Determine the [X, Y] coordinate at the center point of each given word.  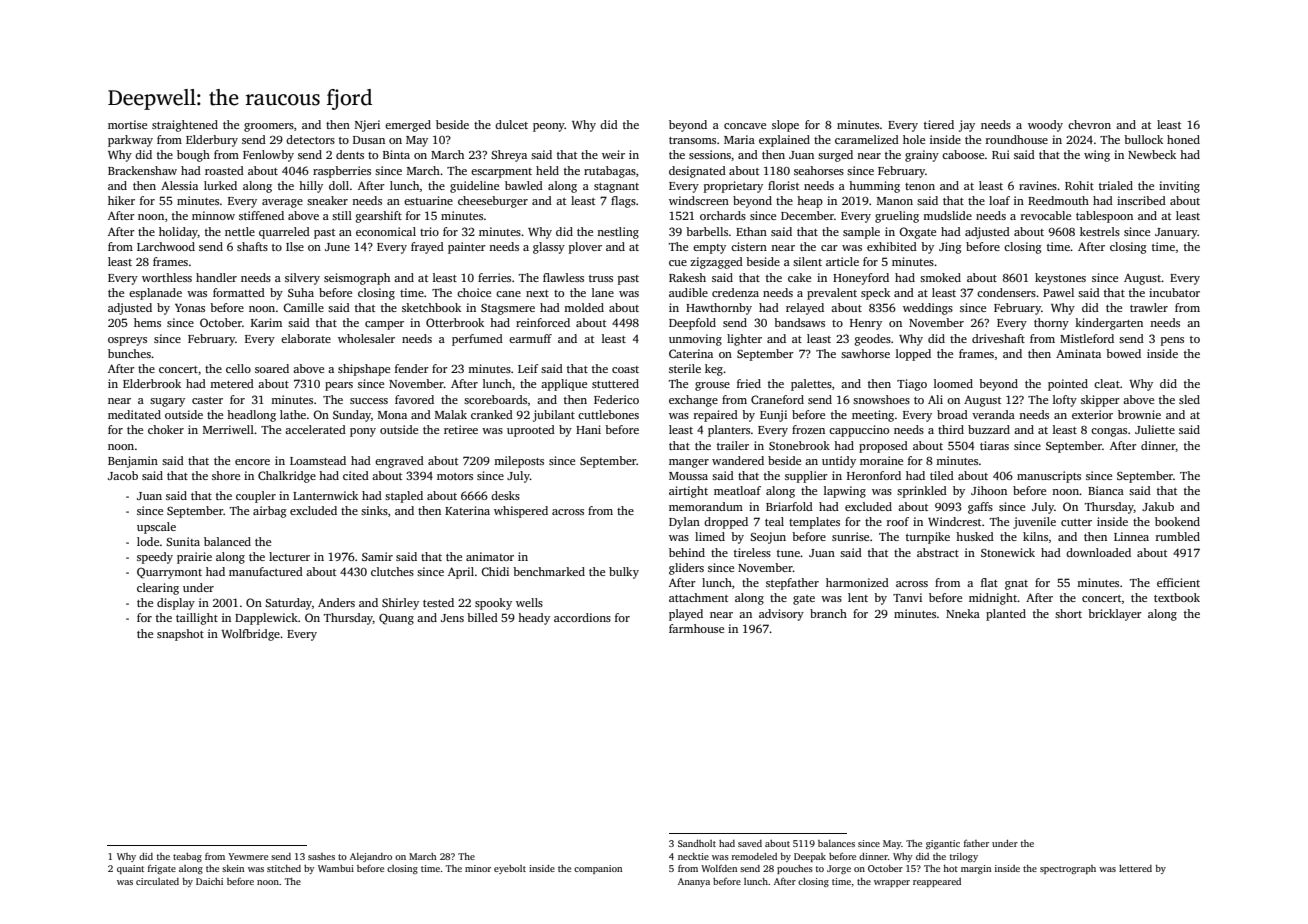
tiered [939, 124]
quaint [130, 869]
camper [384, 325]
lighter [744, 340]
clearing [158, 589]
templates [814, 523]
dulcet [511, 124]
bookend [1177, 521]
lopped [913, 355]
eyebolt [510, 869]
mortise [127, 124]
